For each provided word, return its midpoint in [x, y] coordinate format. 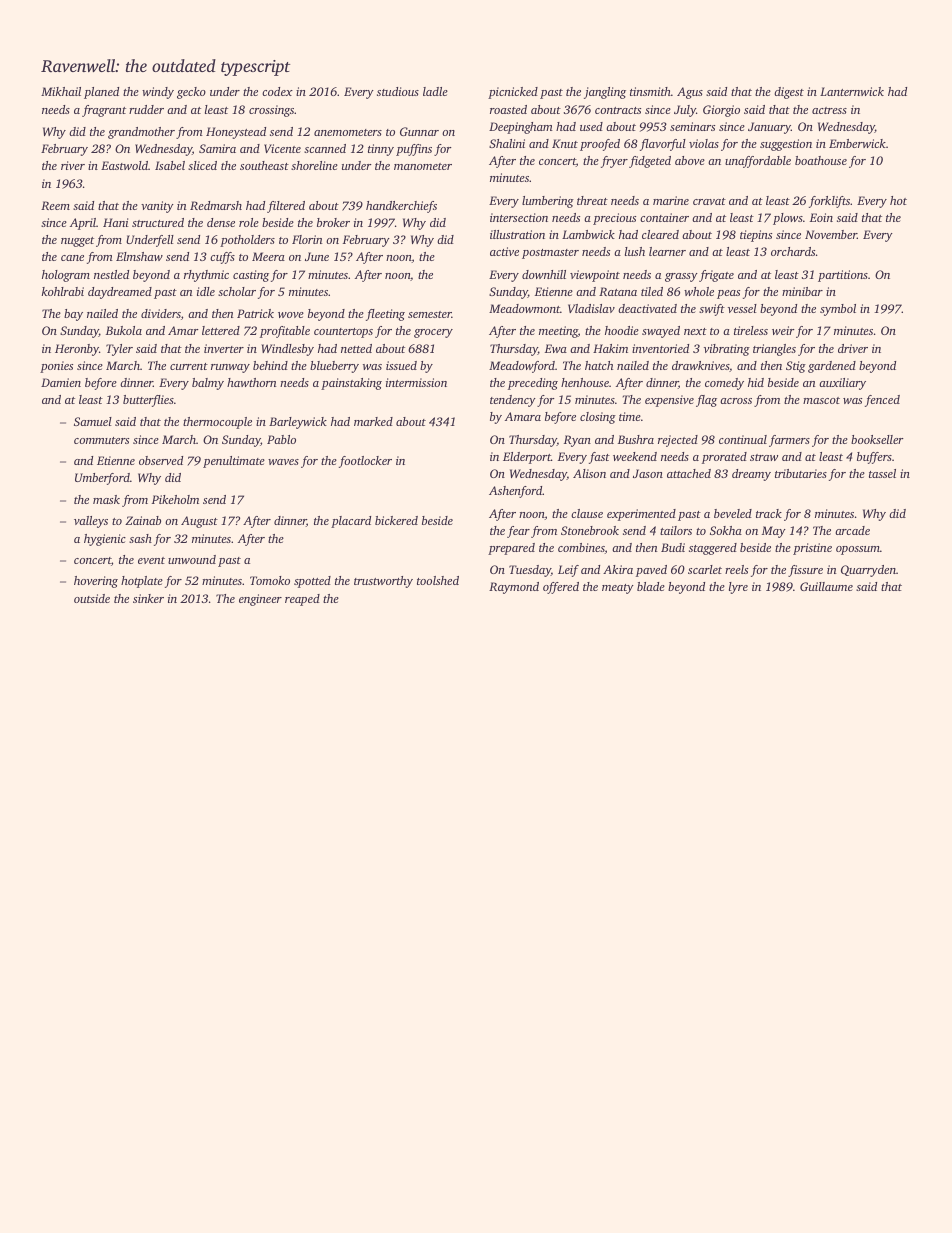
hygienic [105, 540]
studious [398, 91]
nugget [77, 242]
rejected [678, 441]
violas [704, 143]
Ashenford [516, 492]
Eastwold [124, 165]
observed [161, 460]
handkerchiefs [401, 207]
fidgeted [650, 162]
